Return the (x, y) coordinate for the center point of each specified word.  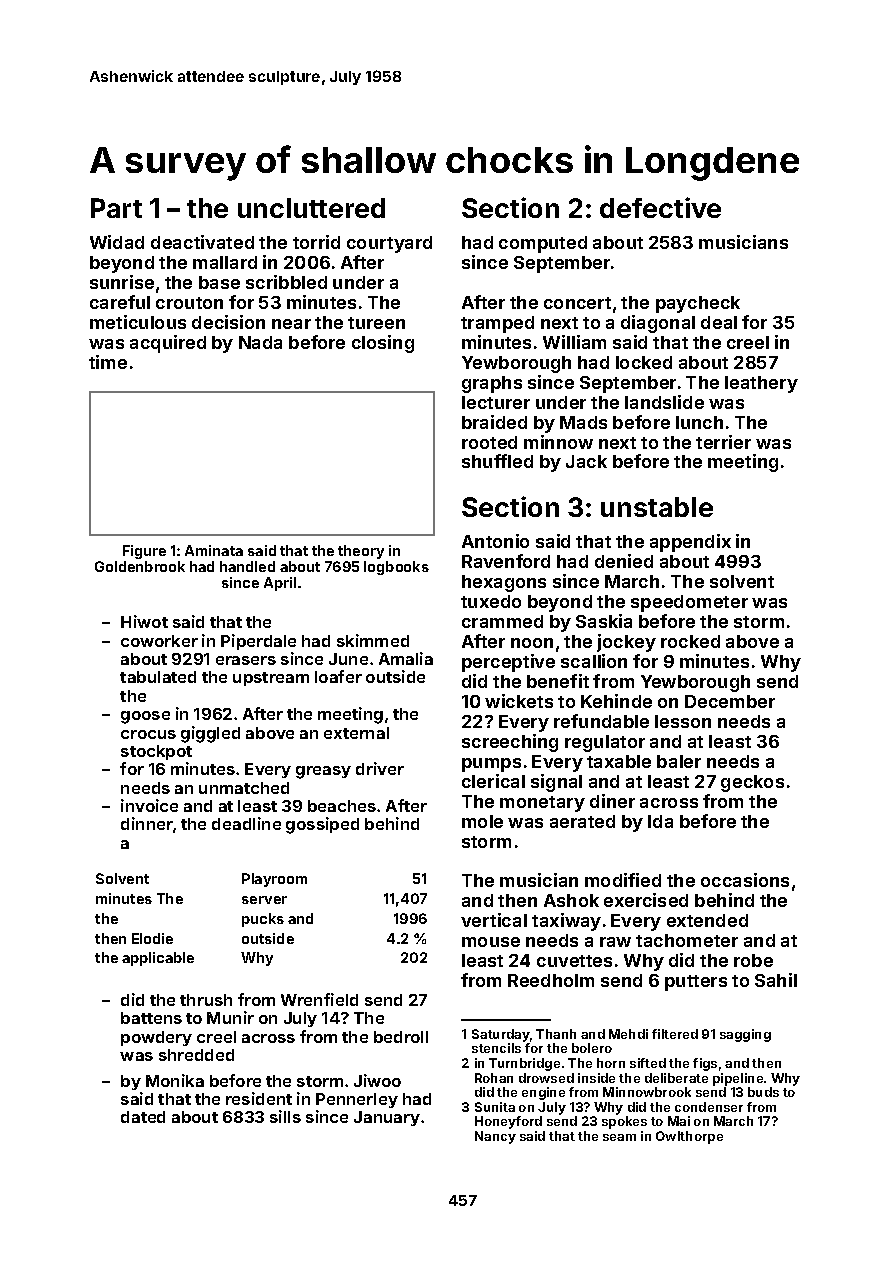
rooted (489, 442)
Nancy (495, 1137)
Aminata (214, 550)
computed (543, 244)
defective (660, 207)
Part (116, 208)
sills (285, 1116)
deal (719, 322)
